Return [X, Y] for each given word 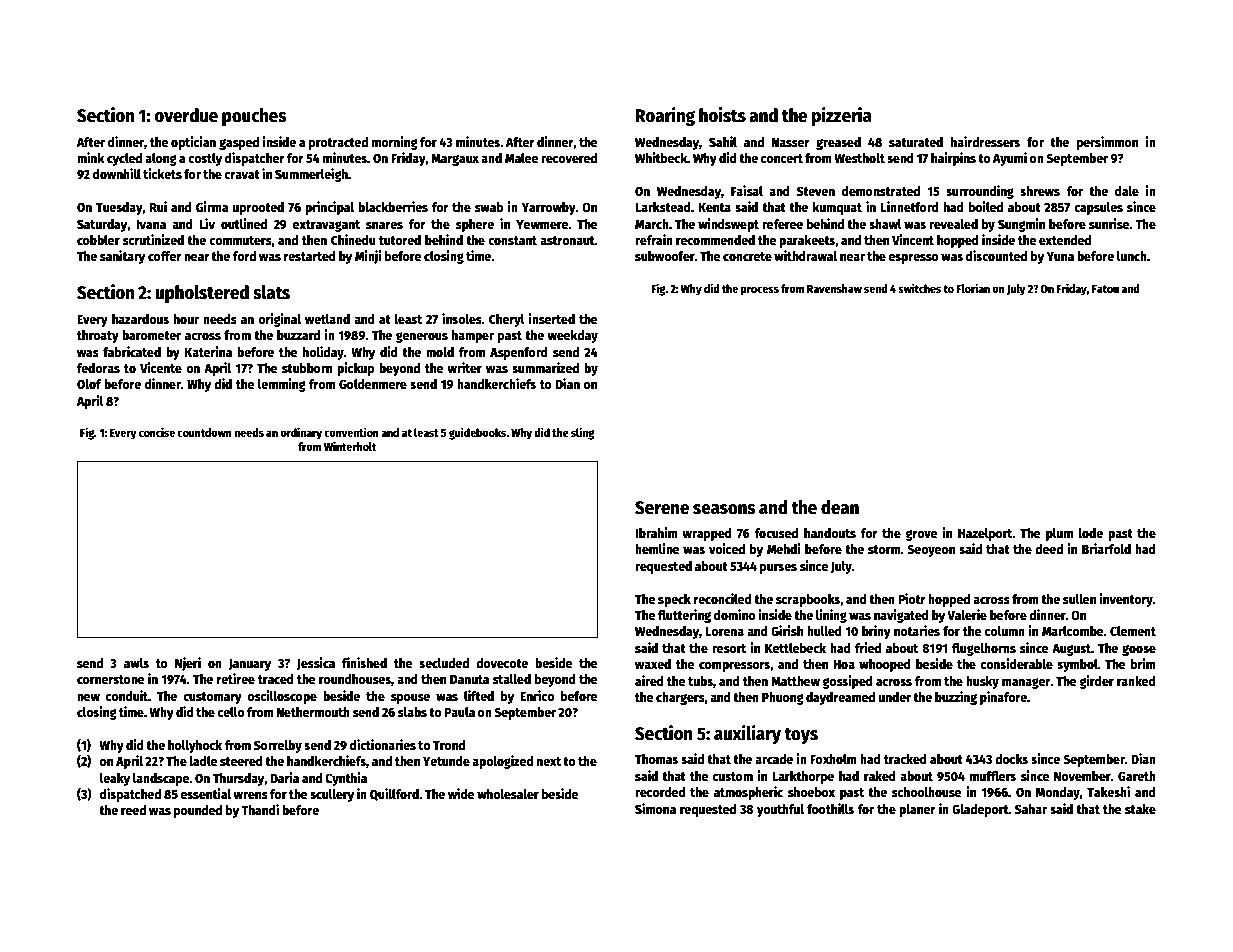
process [759, 291]
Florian [973, 288]
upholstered [202, 294]
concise [157, 432]
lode [1090, 533]
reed [133, 810]
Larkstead [663, 207]
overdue [186, 115]
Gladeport [980, 810]
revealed [953, 224]
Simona [655, 808]
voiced [727, 548]
